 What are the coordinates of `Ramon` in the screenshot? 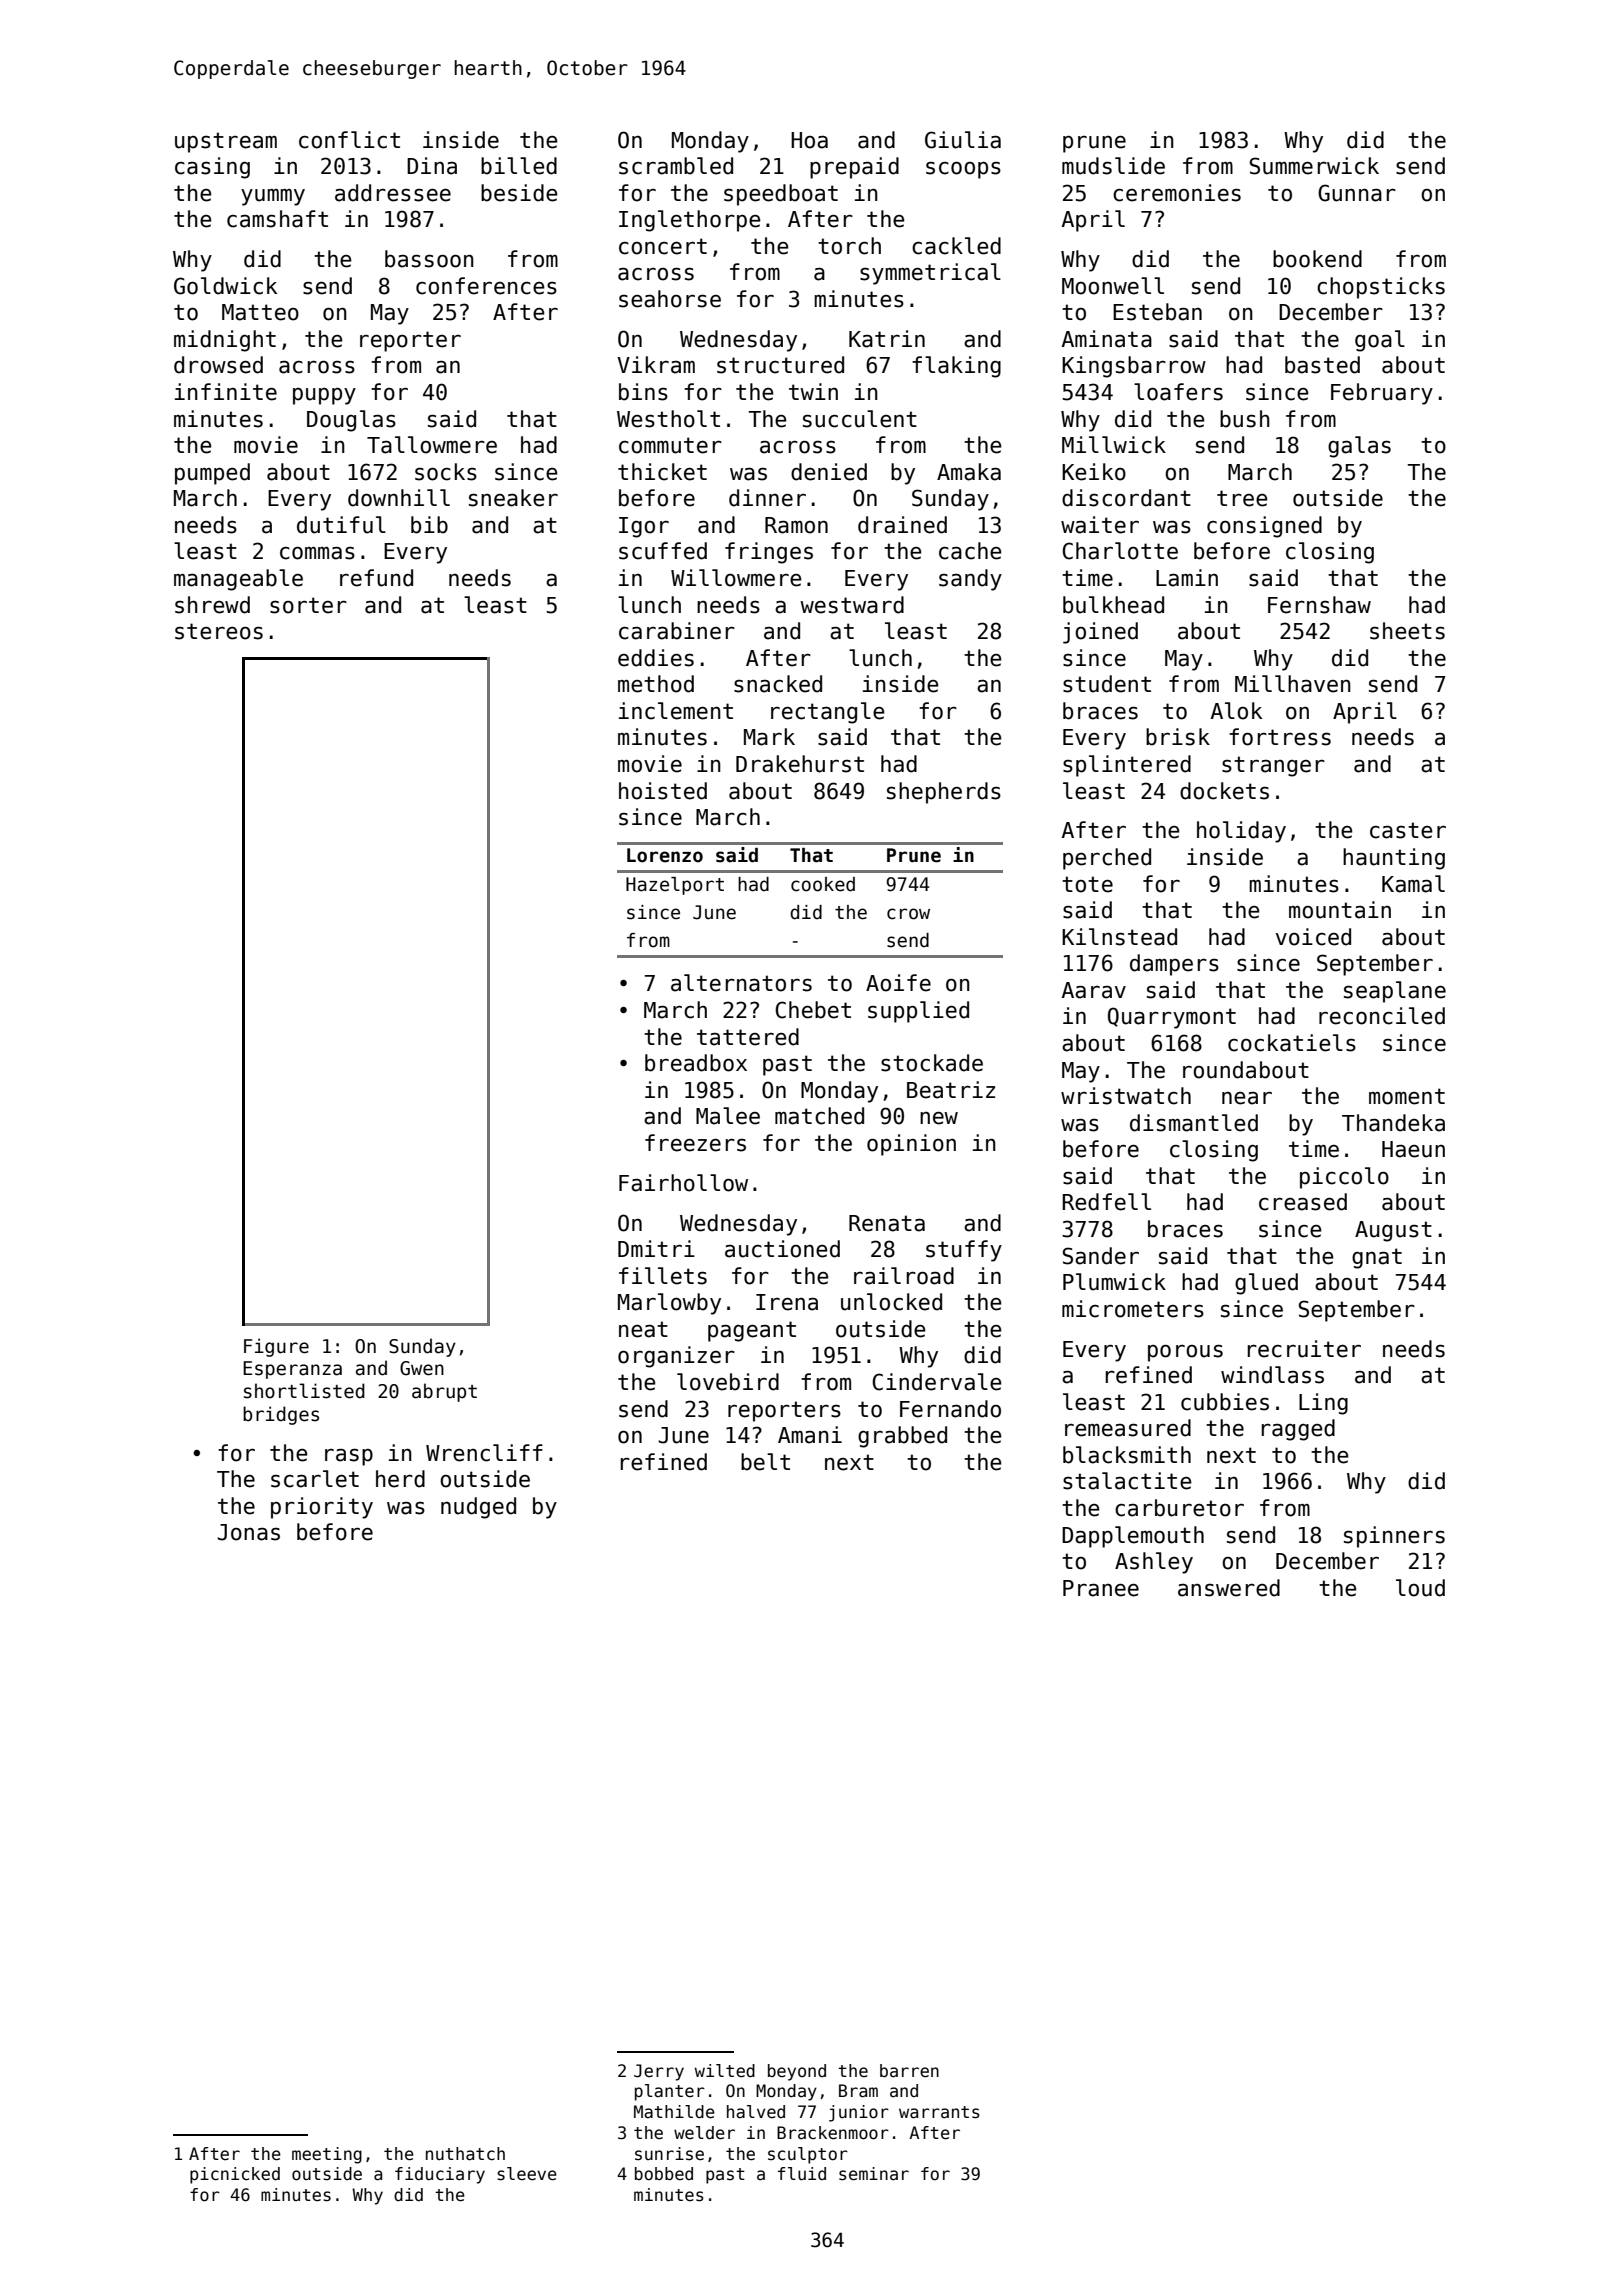 It's located at (796, 525).
